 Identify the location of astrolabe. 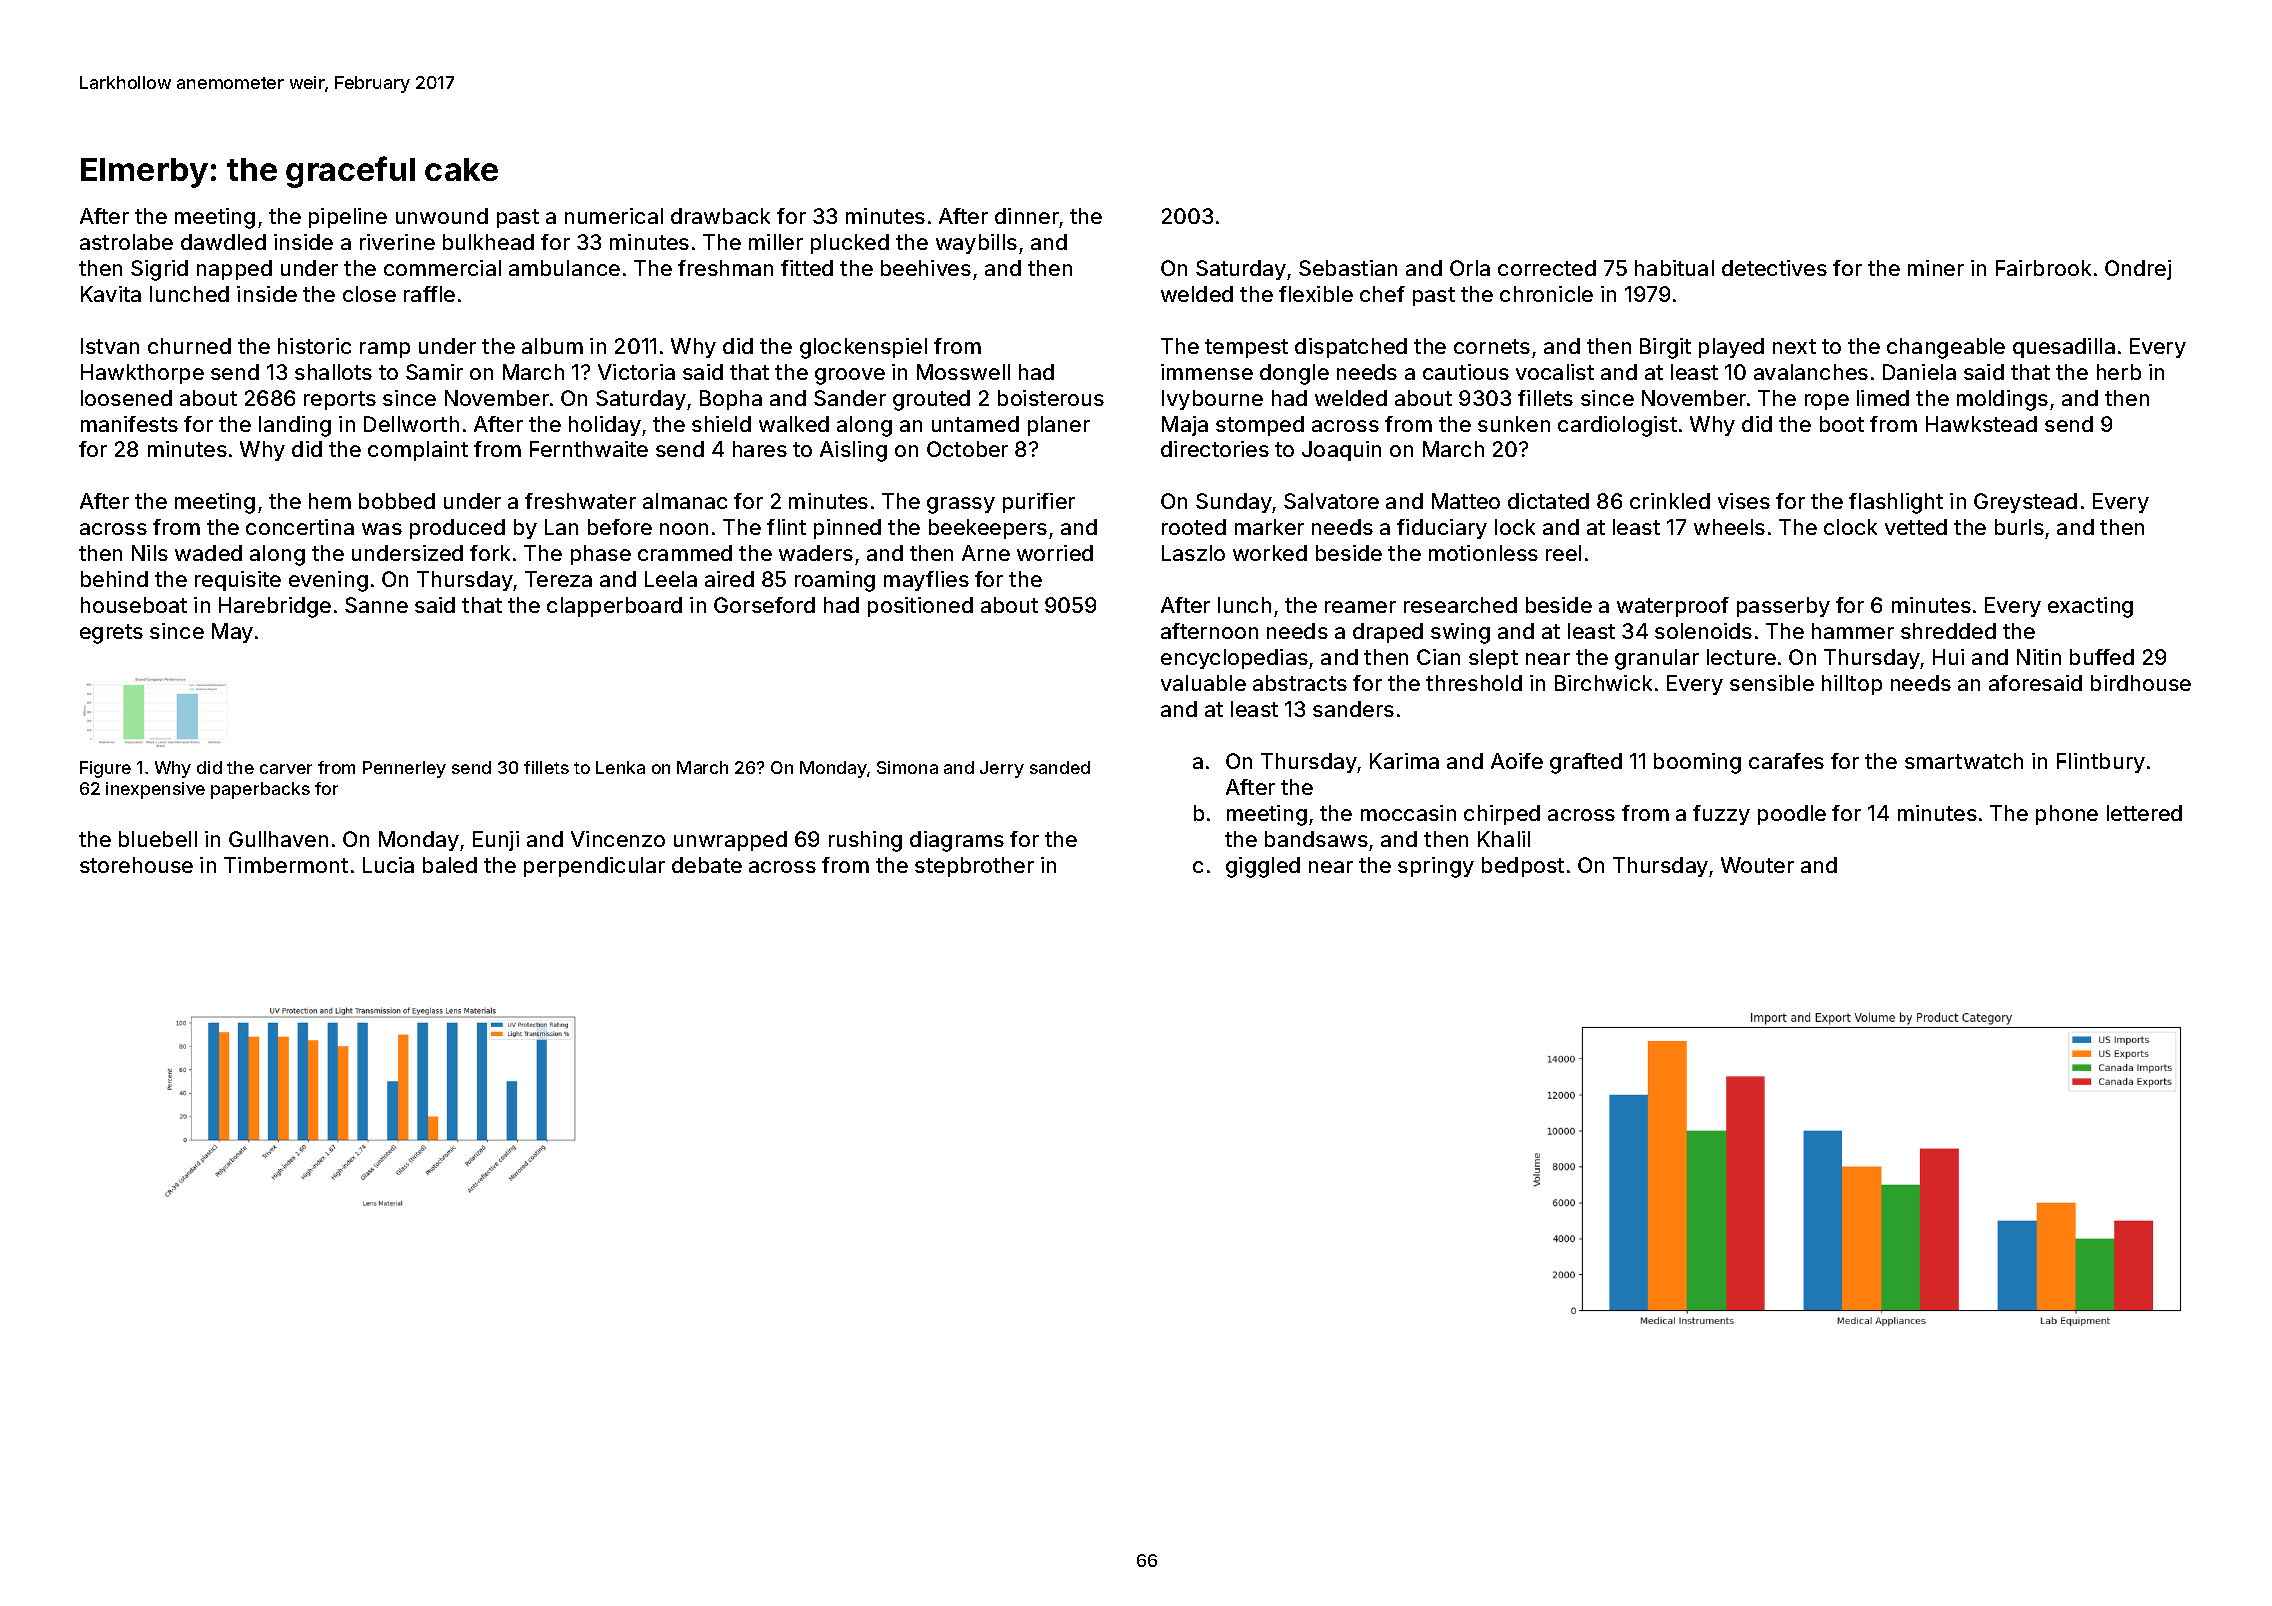
(126, 242).
